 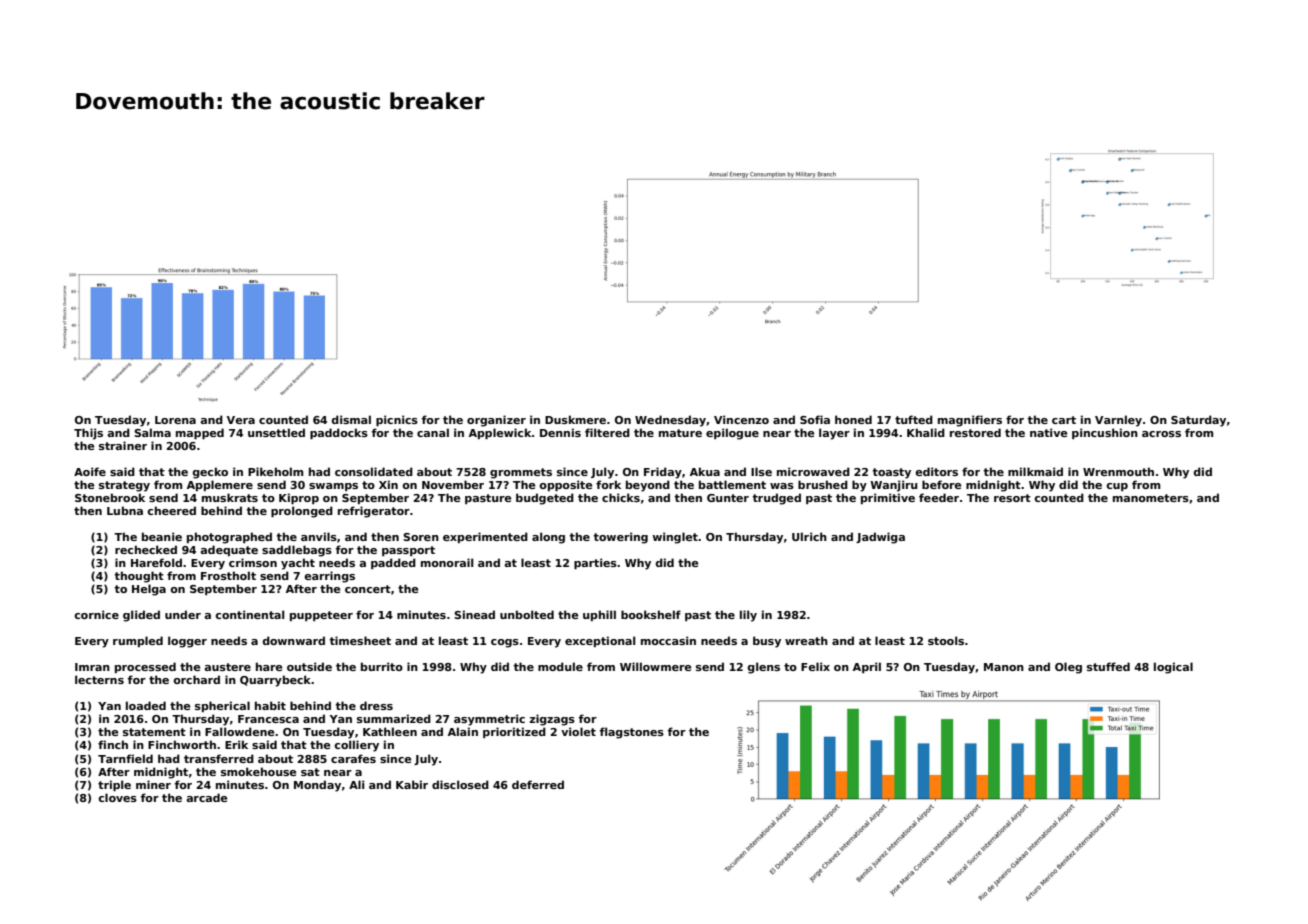 I want to click on parties, so click(x=595, y=563).
